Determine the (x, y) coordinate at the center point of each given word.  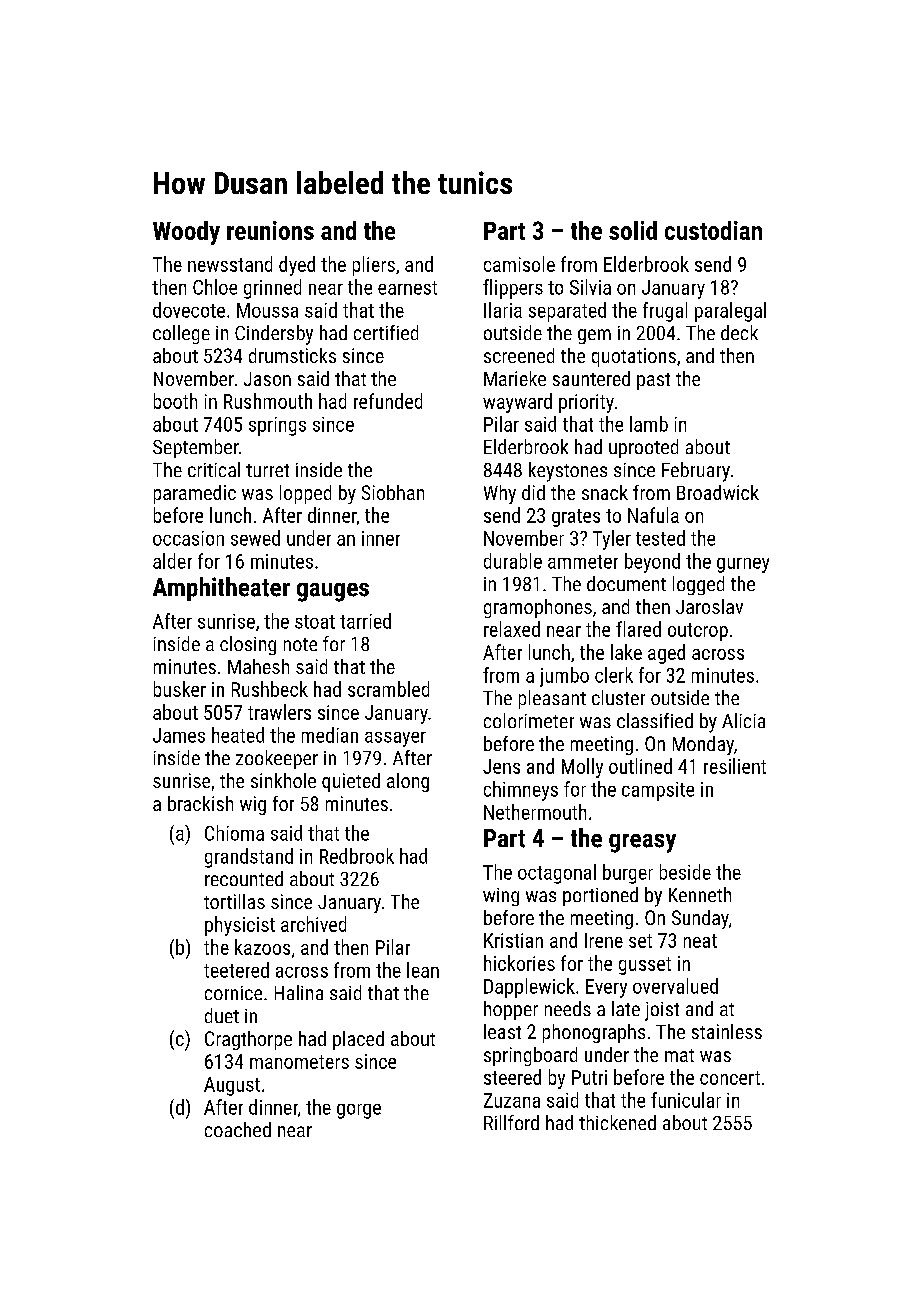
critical (214, 469)
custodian (713, 230)
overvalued (675, 986)
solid (633, 230)
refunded (388, 401)
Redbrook (357, 856)
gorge (359, 1111)
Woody (186, 233)
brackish (200, 803)
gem (594, 336)
